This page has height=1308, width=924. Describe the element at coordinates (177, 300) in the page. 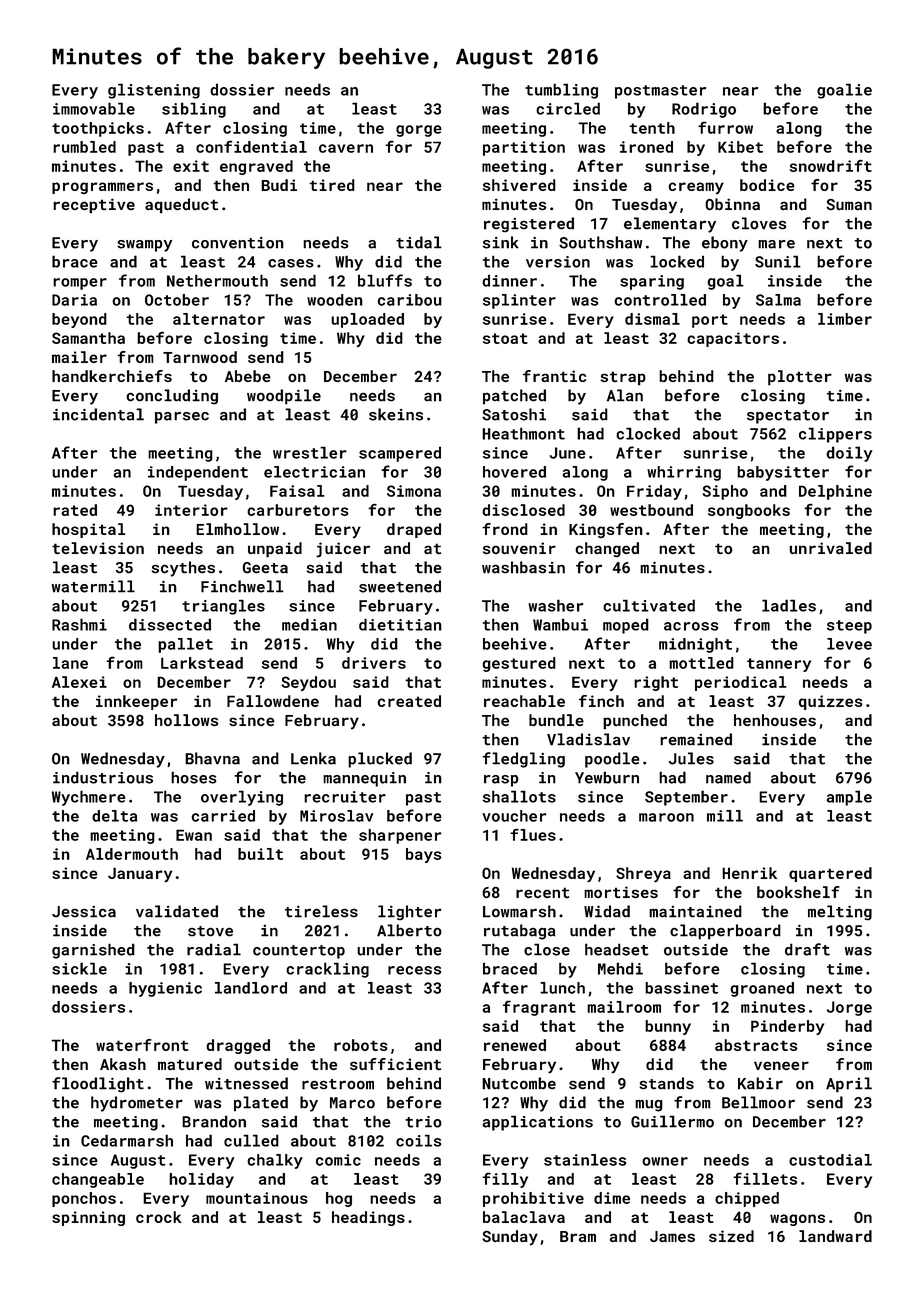

I see `October` at that location.
